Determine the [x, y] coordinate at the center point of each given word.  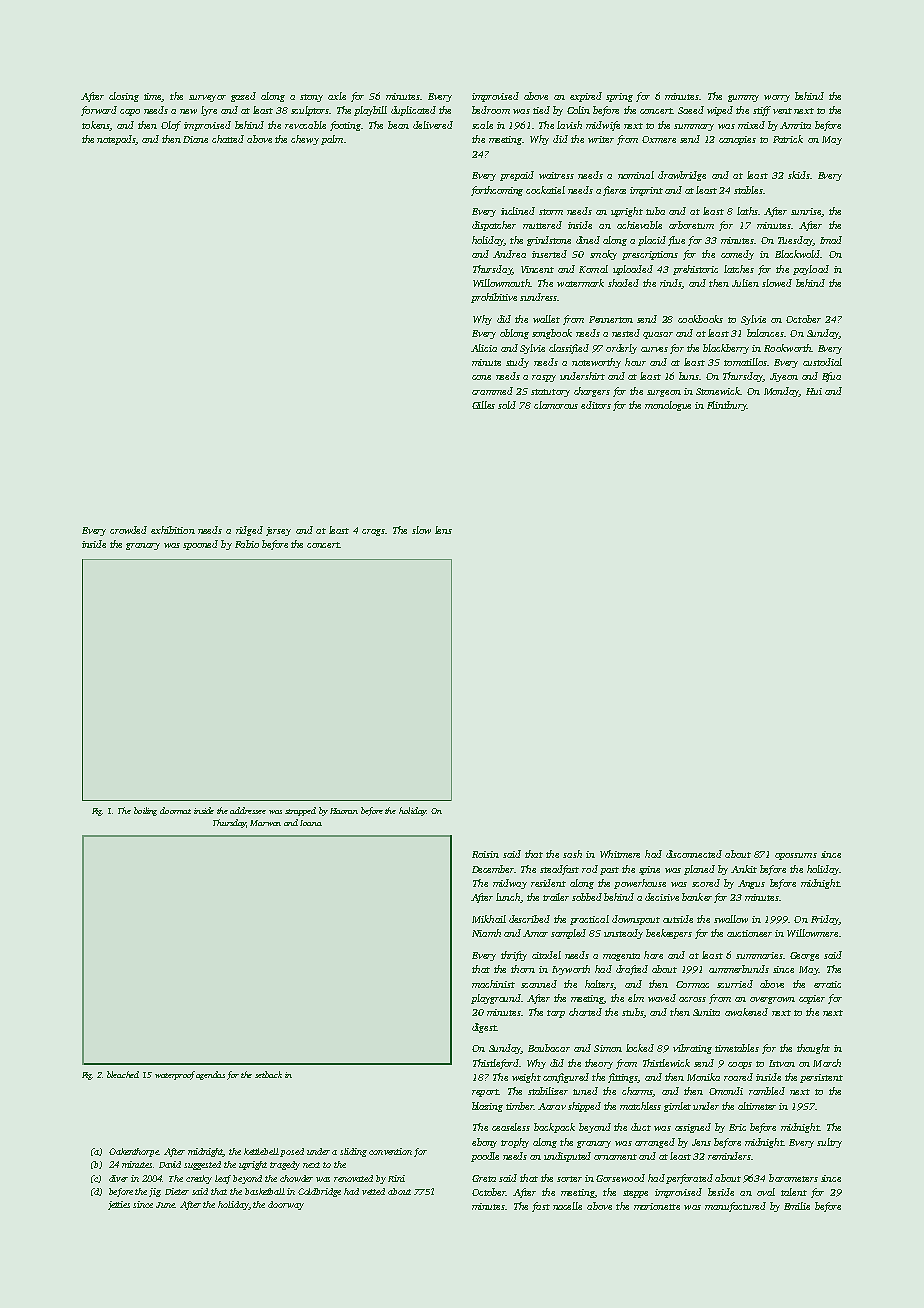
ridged [249, 531]
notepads [116, 140]
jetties [119, 1205]
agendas [210, 1075]
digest [484, 1028]
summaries [759, 955]
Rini [396, 1178]
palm [332, 140]
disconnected [694, 854]
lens [443, 530]
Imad [831, 240]
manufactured [735, 1207]
